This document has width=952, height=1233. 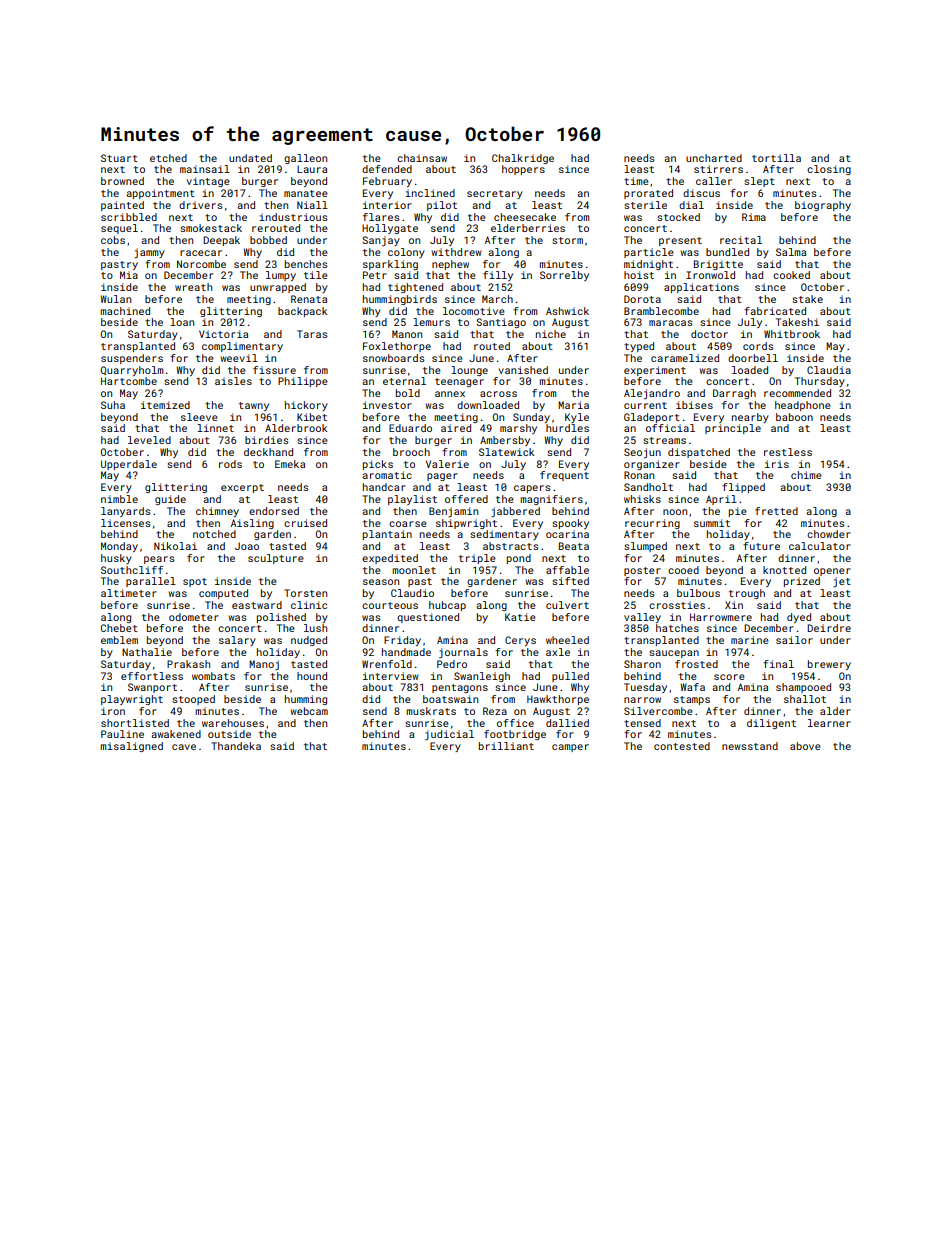 I want to click on footbridge, so click(x=515, y=735).
